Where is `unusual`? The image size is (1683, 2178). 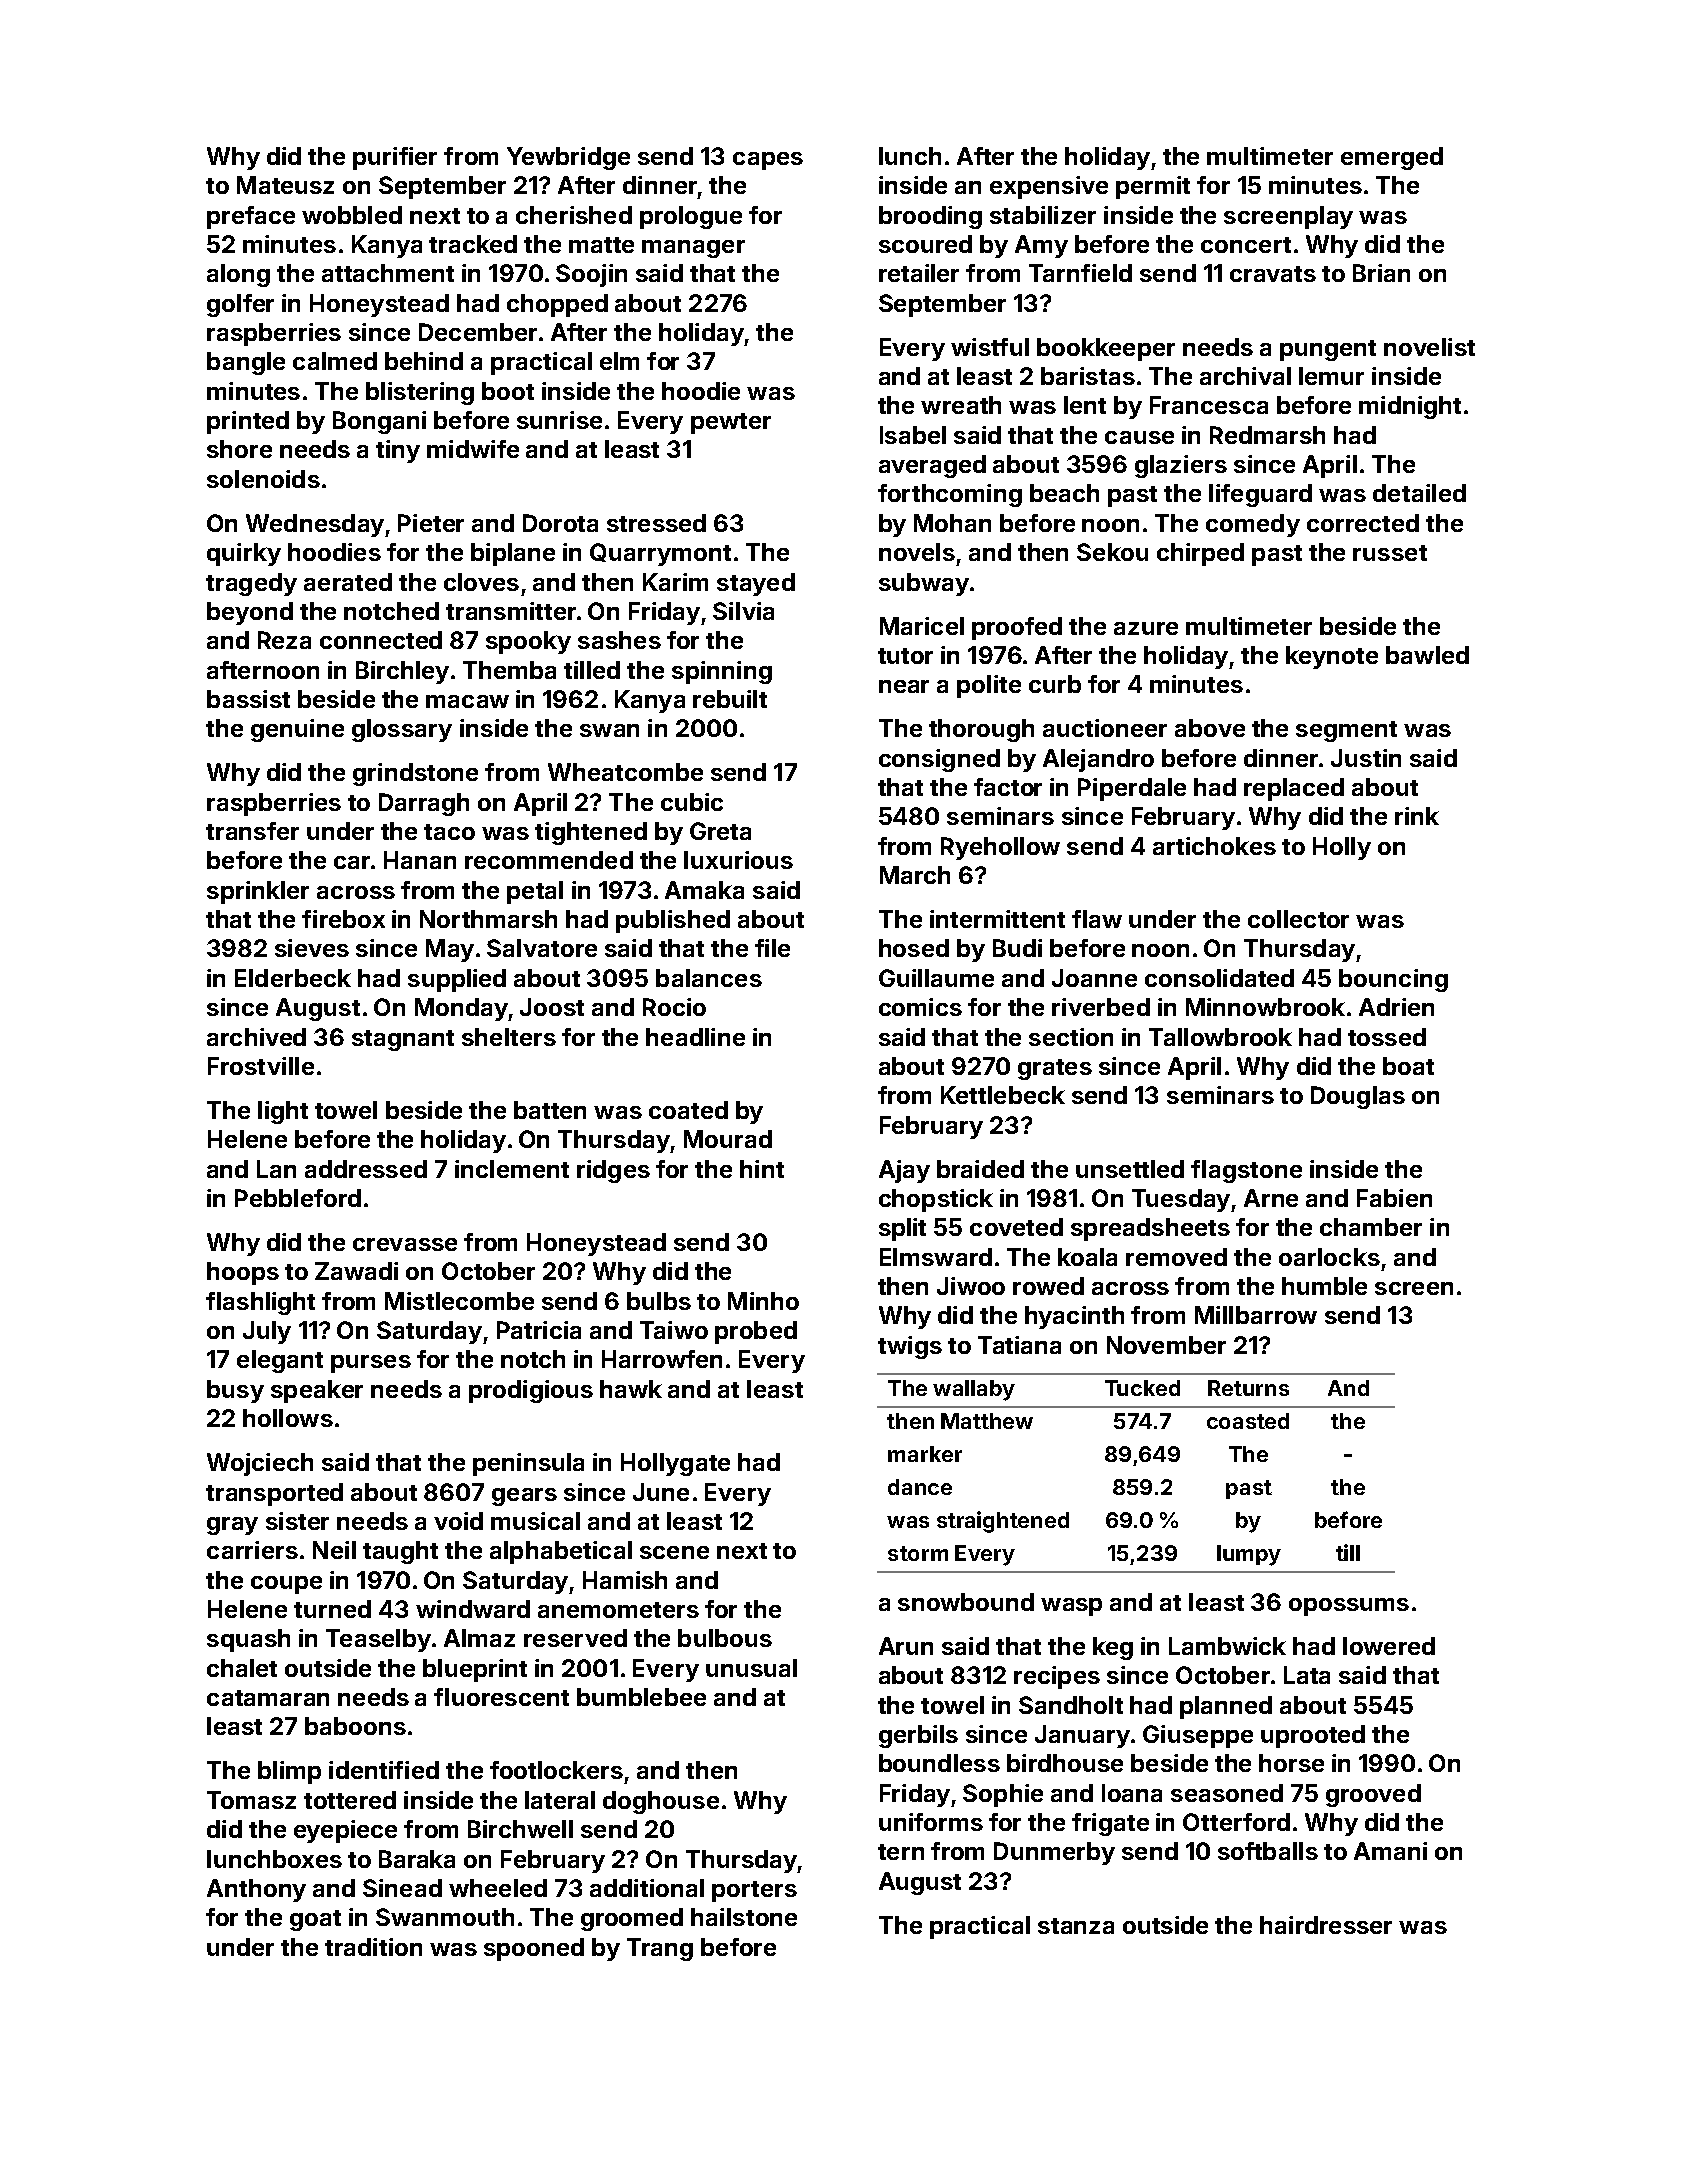 unusual is located at coordinates (751, 1668).
